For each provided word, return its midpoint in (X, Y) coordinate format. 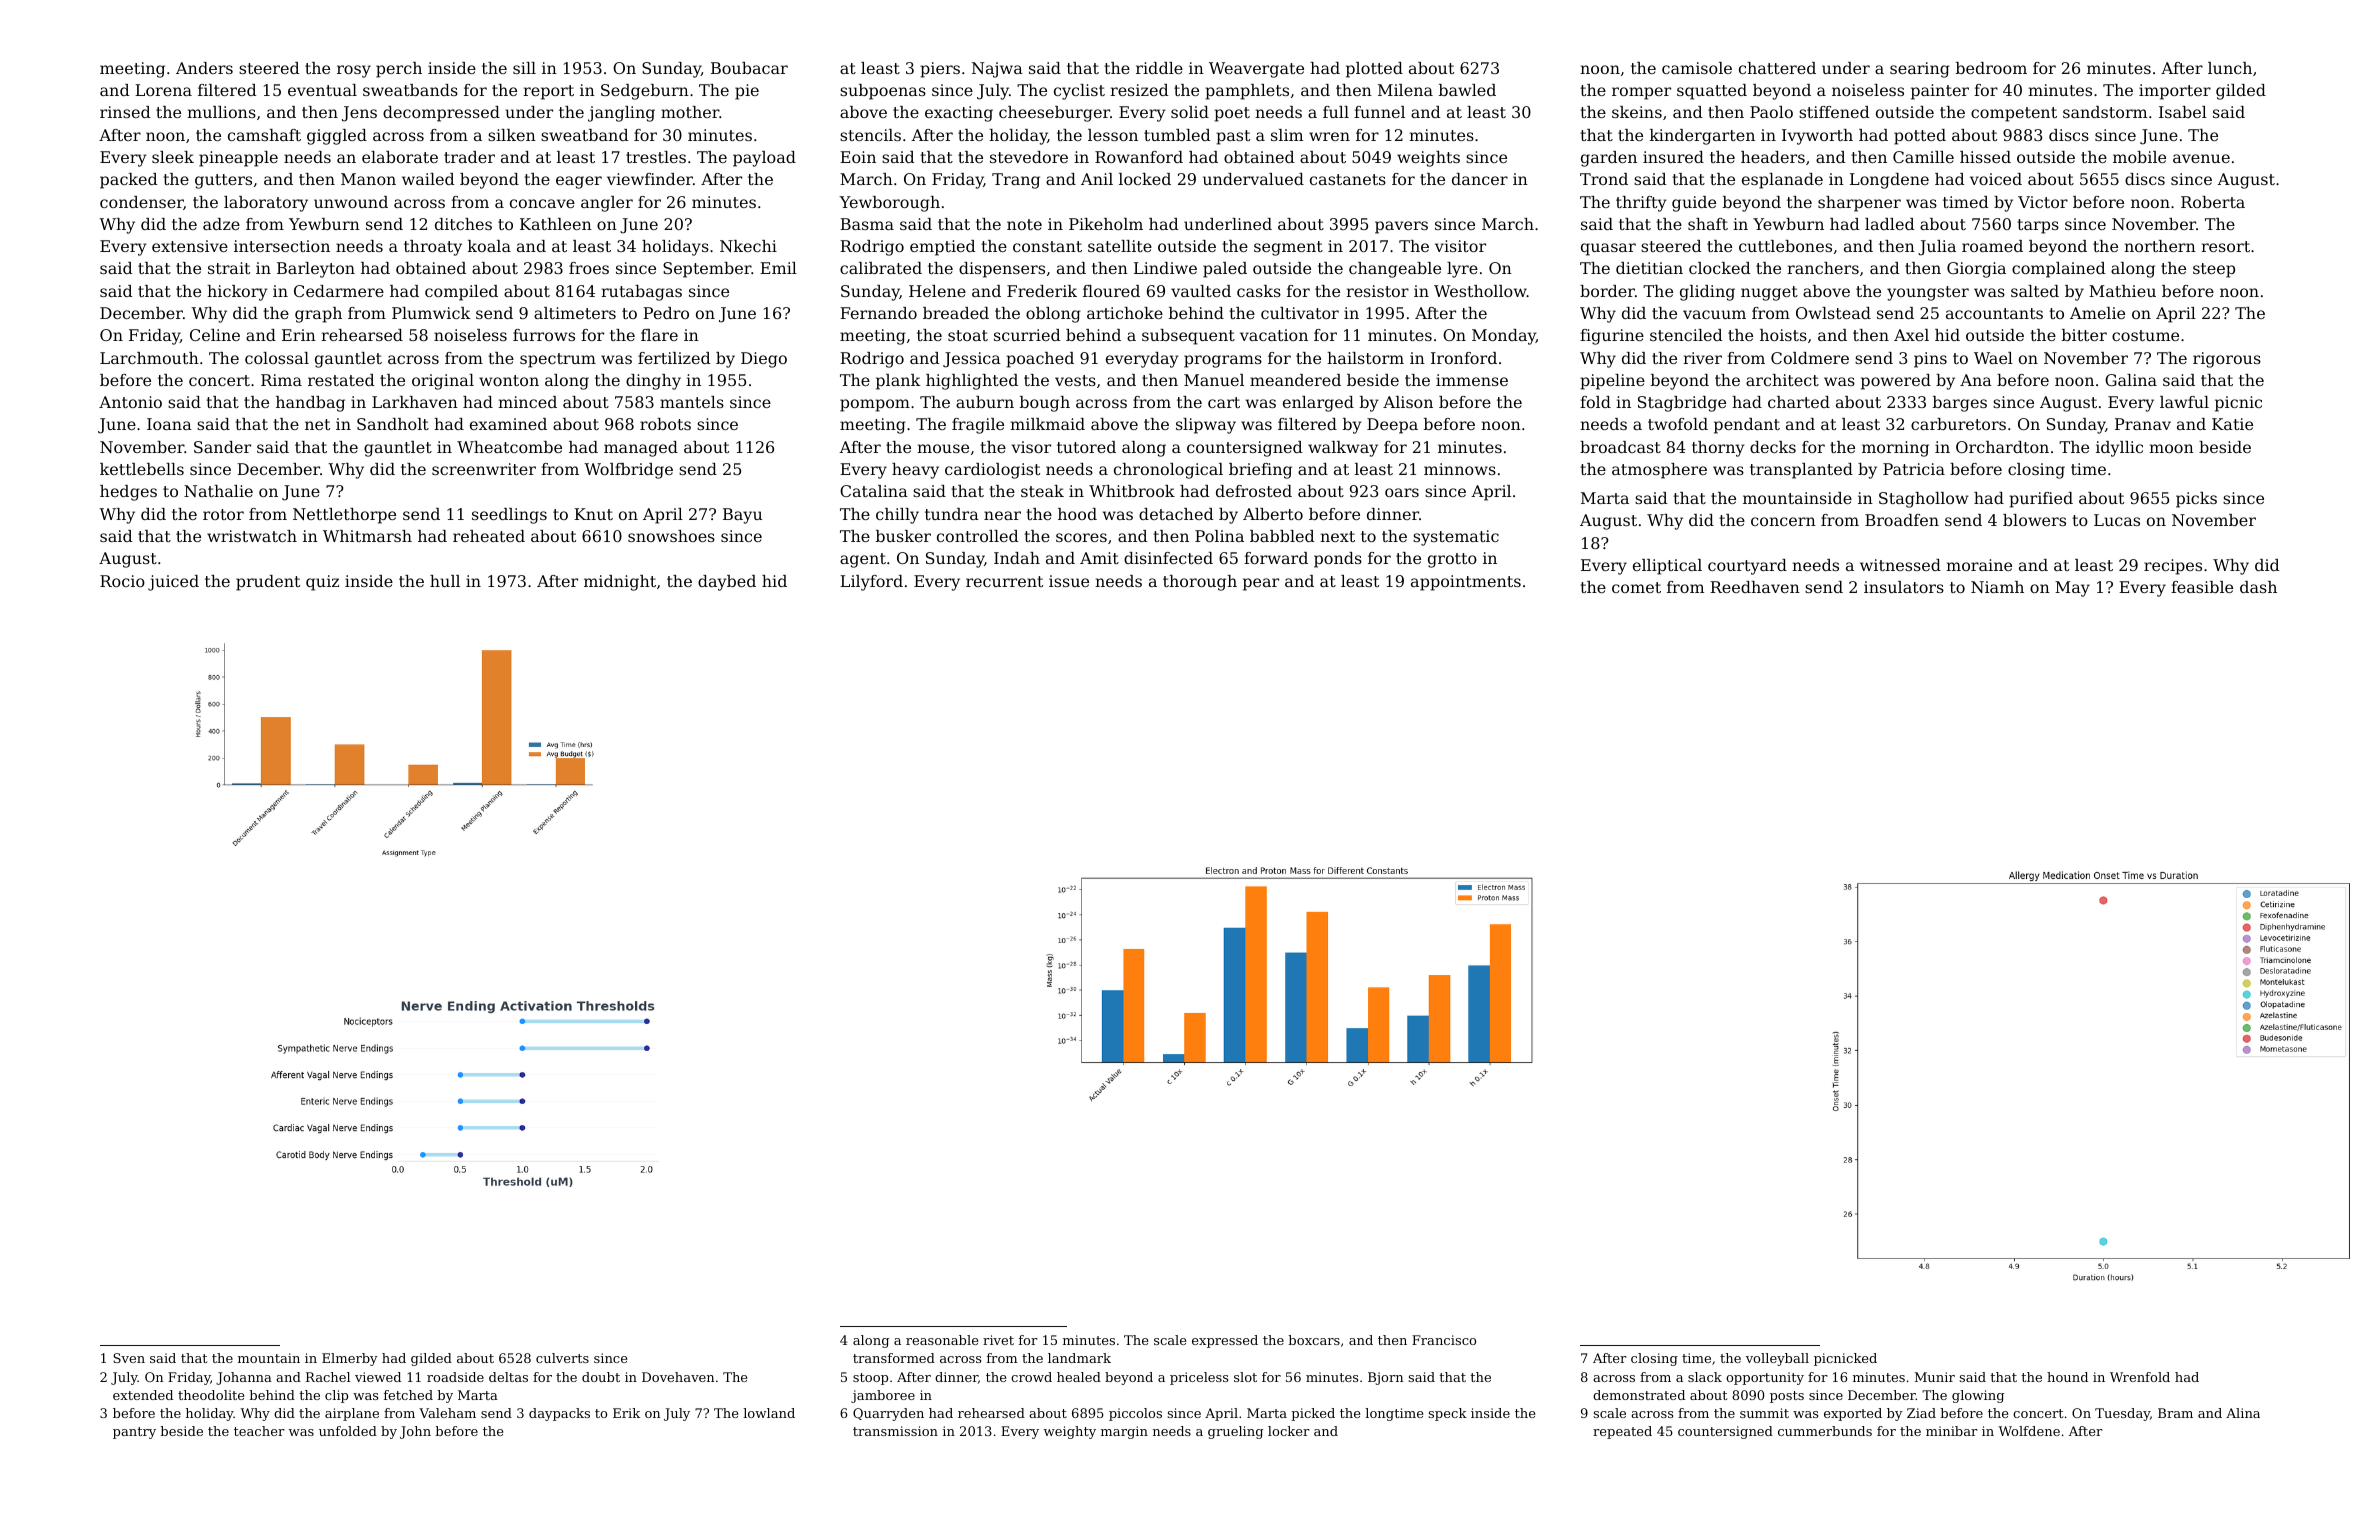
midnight (620, 583)
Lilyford (871, 583)
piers (940, 70)
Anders (204, 68)
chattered (1777, 68)
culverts (562, 1358)
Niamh (1997, 587)
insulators (1904, 587)
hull (445, 581)
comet (1636, 587)
